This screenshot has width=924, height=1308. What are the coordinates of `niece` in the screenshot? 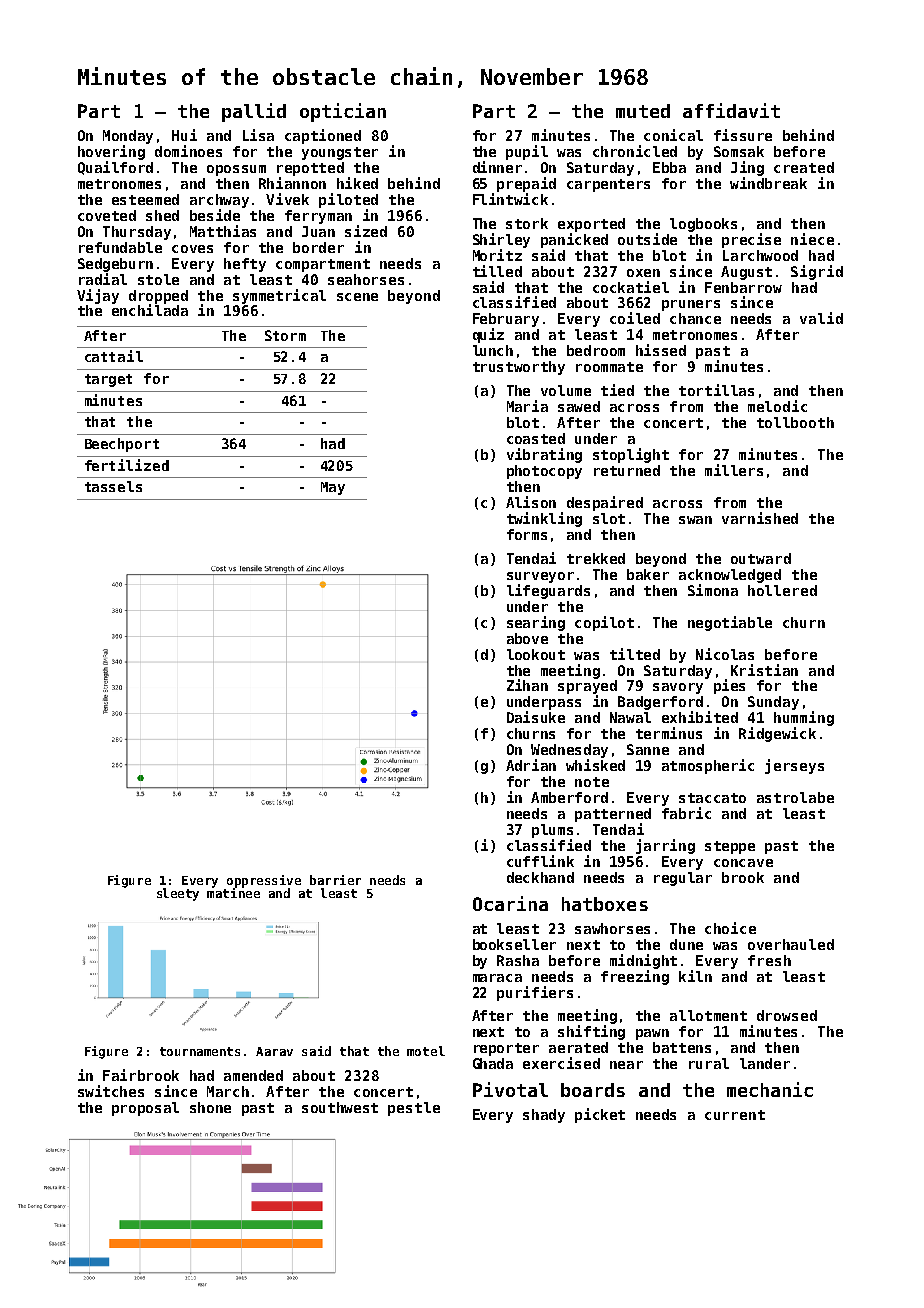 It's located at (812, 239).
